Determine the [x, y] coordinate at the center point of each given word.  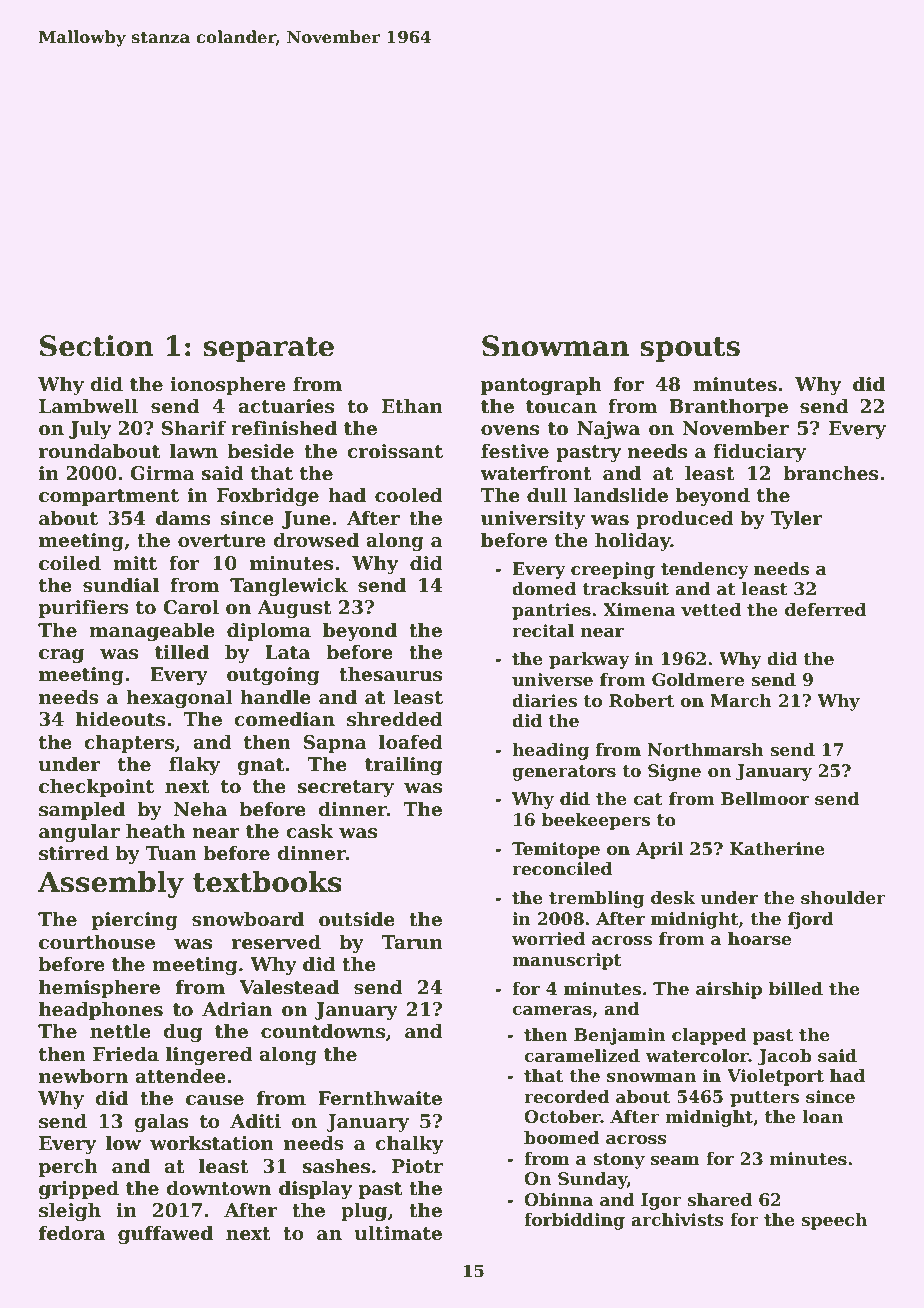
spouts [690, 349]
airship [729, 990]
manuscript [567, 961]
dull [547, 495]
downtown [218, 1188]
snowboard [248, 919]
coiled [70, 563]
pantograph [541, 385]
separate [269, 349]
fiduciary [759, 452]
